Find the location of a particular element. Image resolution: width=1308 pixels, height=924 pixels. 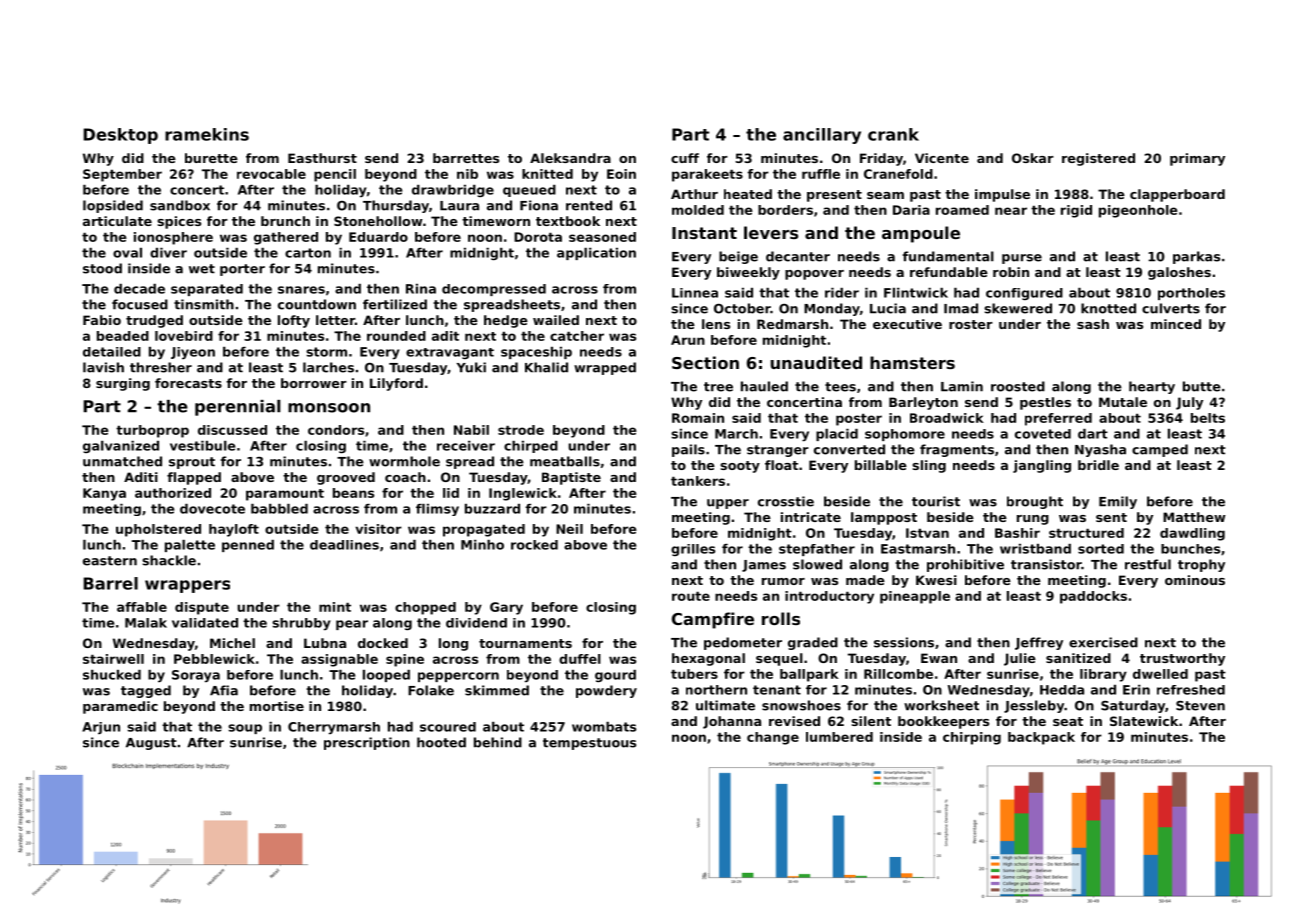

sprout is located at coordinates (192, 463).
